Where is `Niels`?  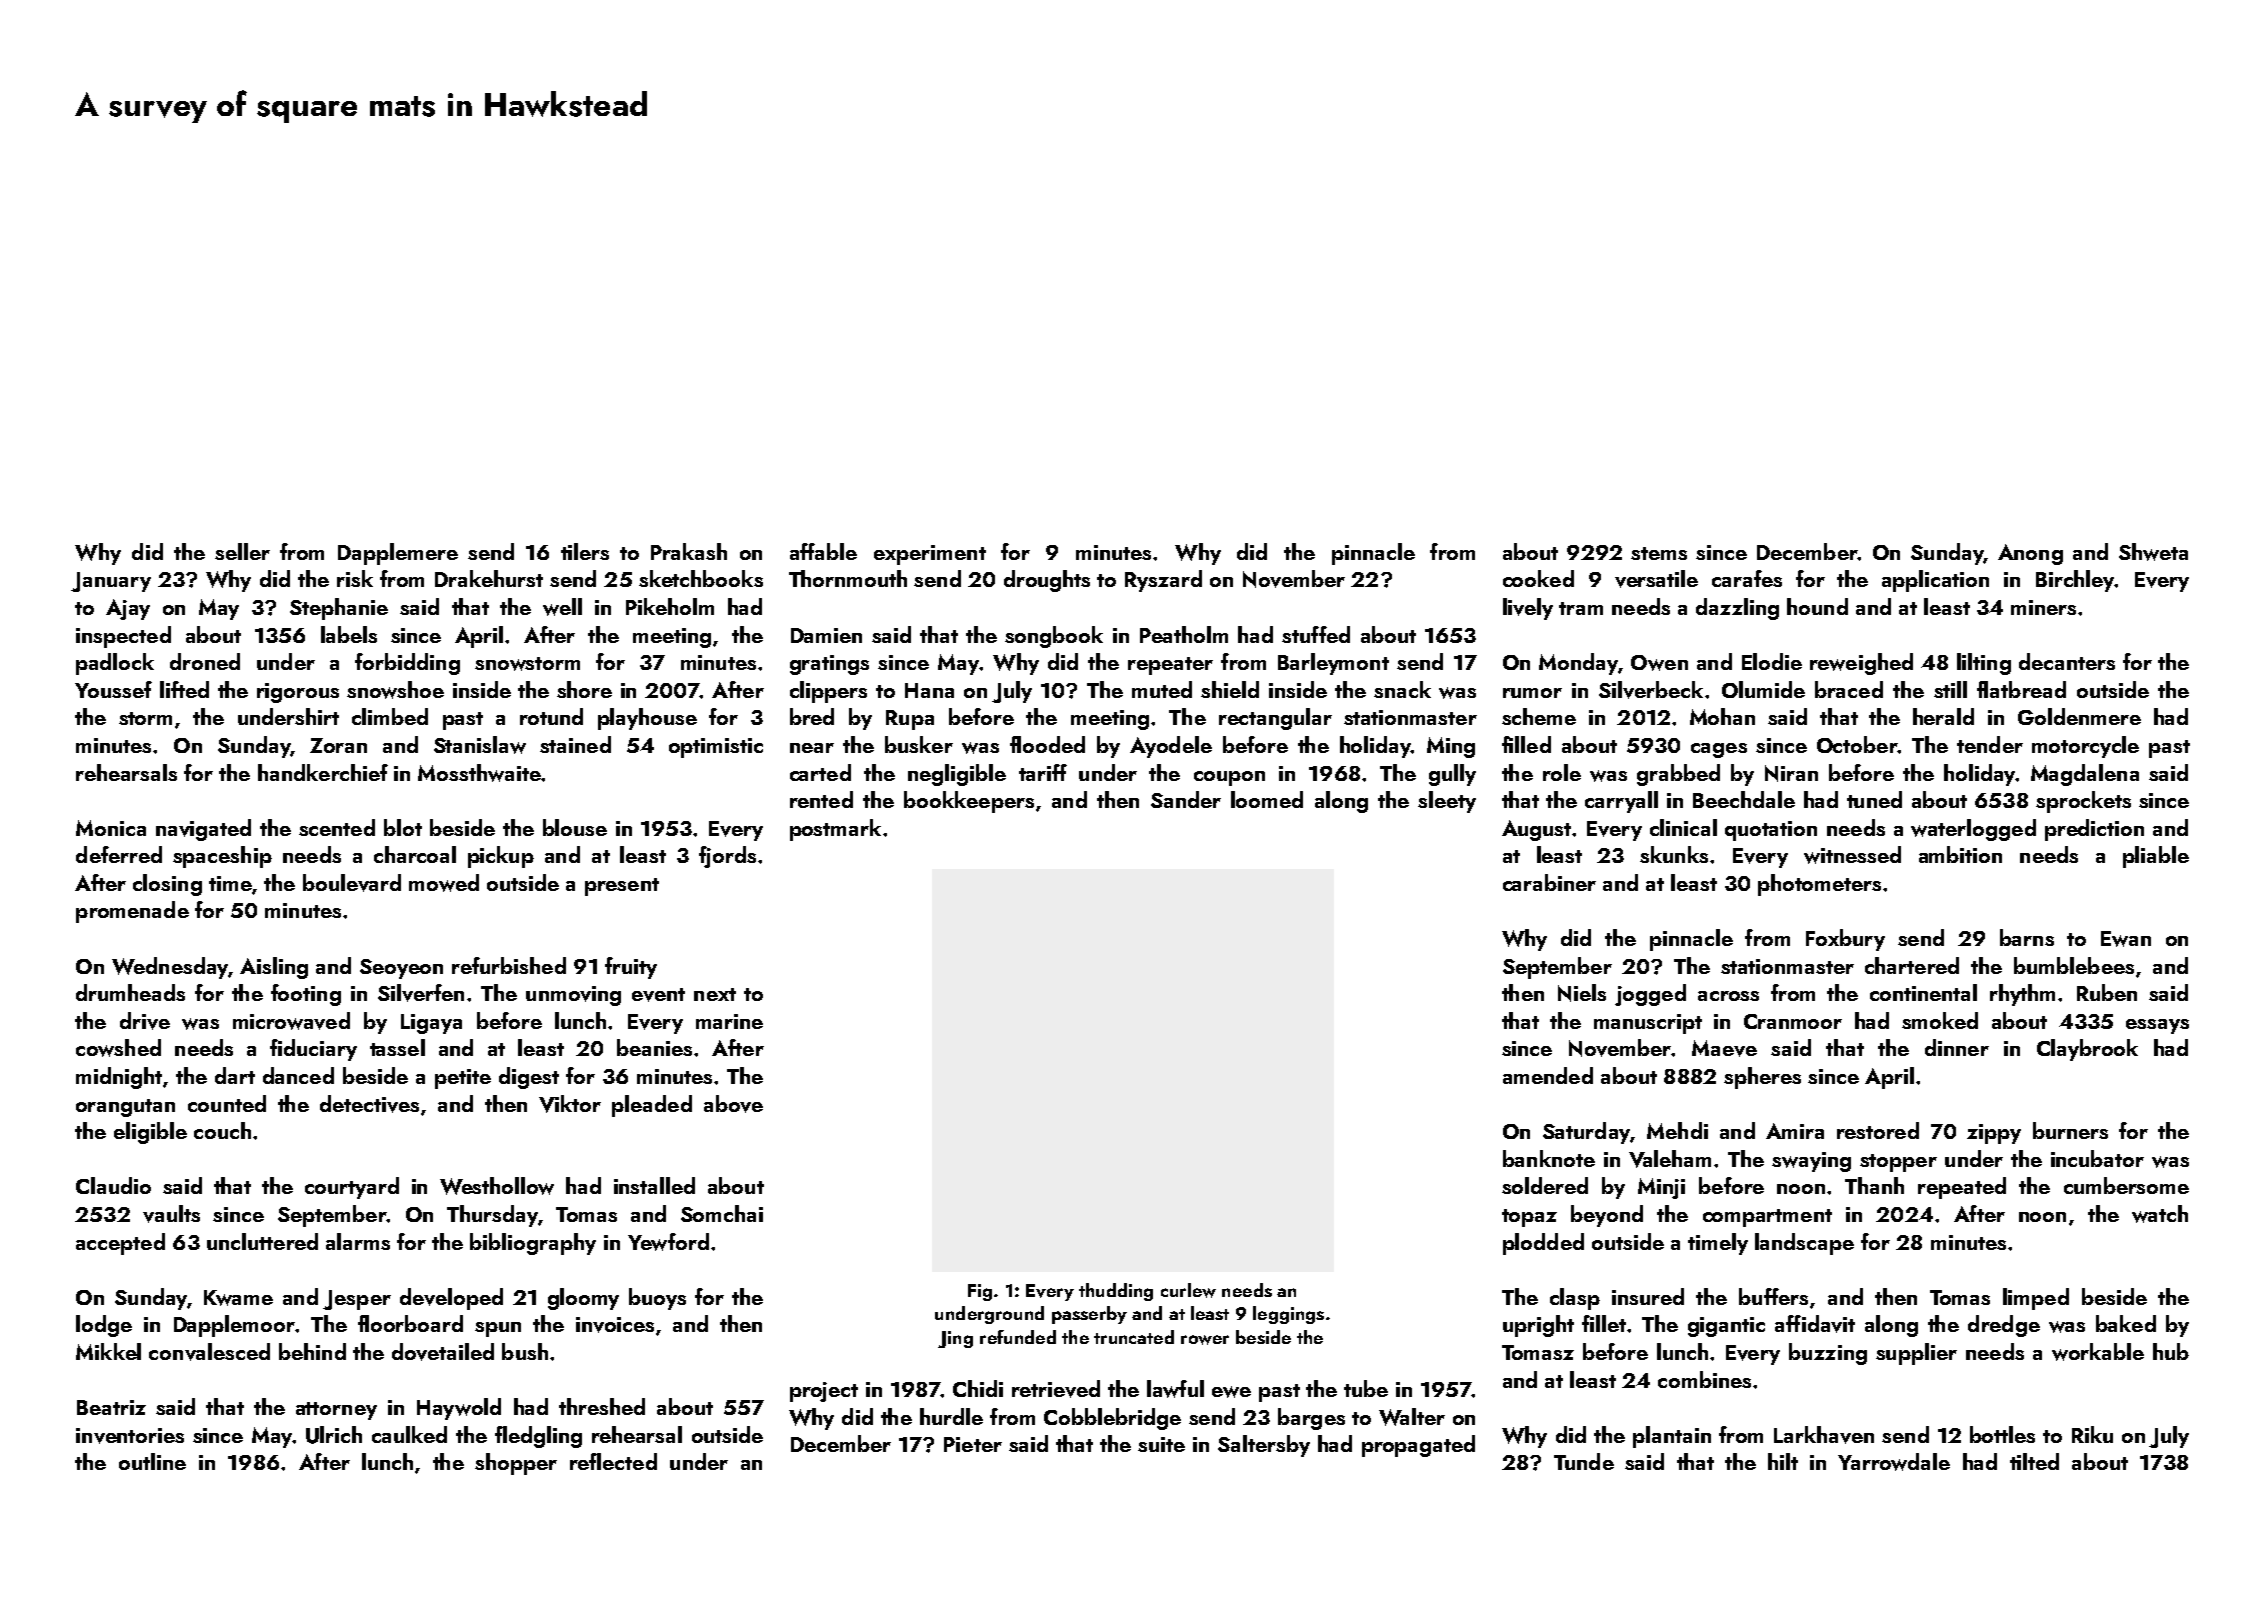 Niels is located at coordinates (1582, 993).
